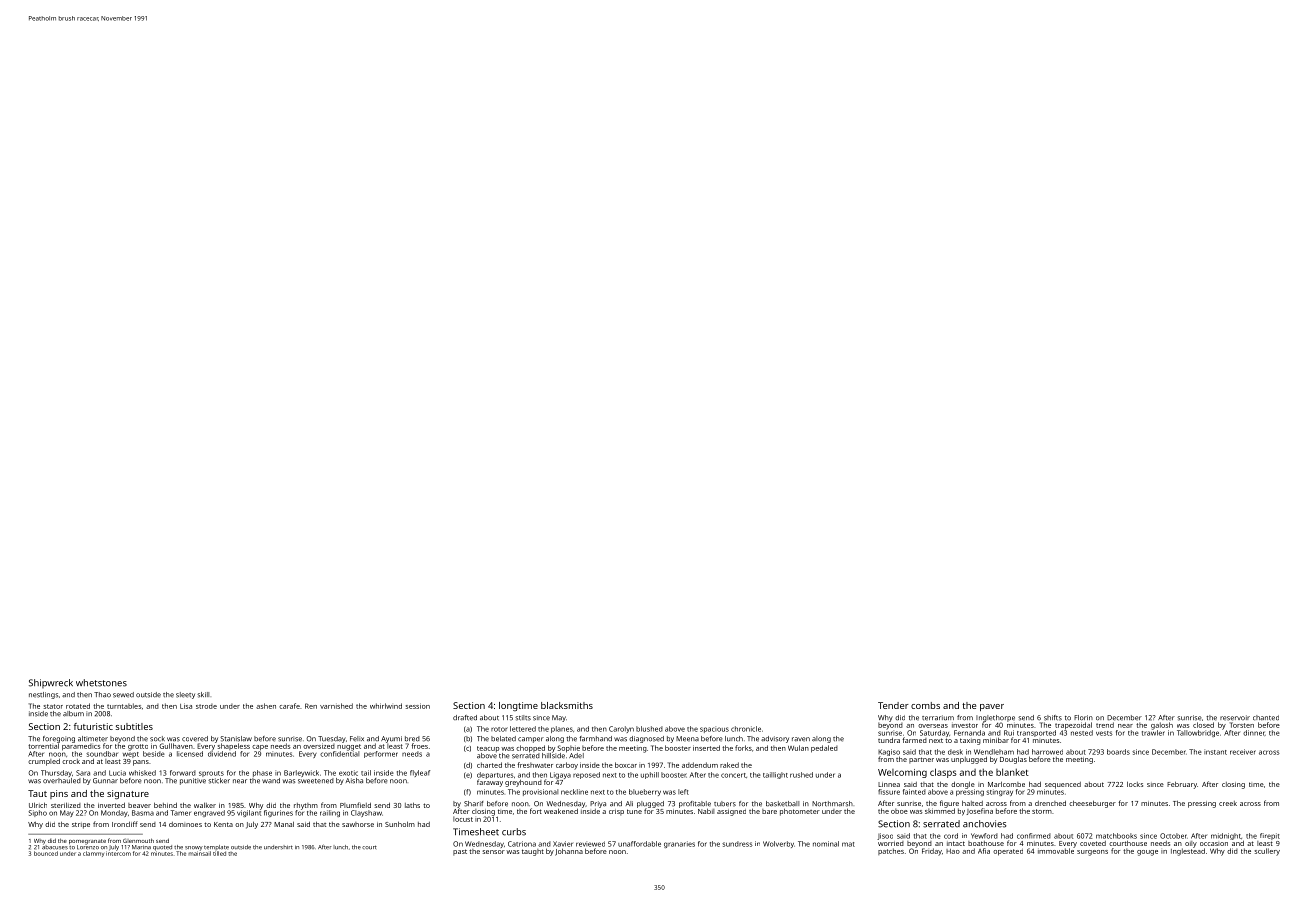  Describe the element at coordinates (44, 762) in the screenshot. I see `crumpled` at that location.
